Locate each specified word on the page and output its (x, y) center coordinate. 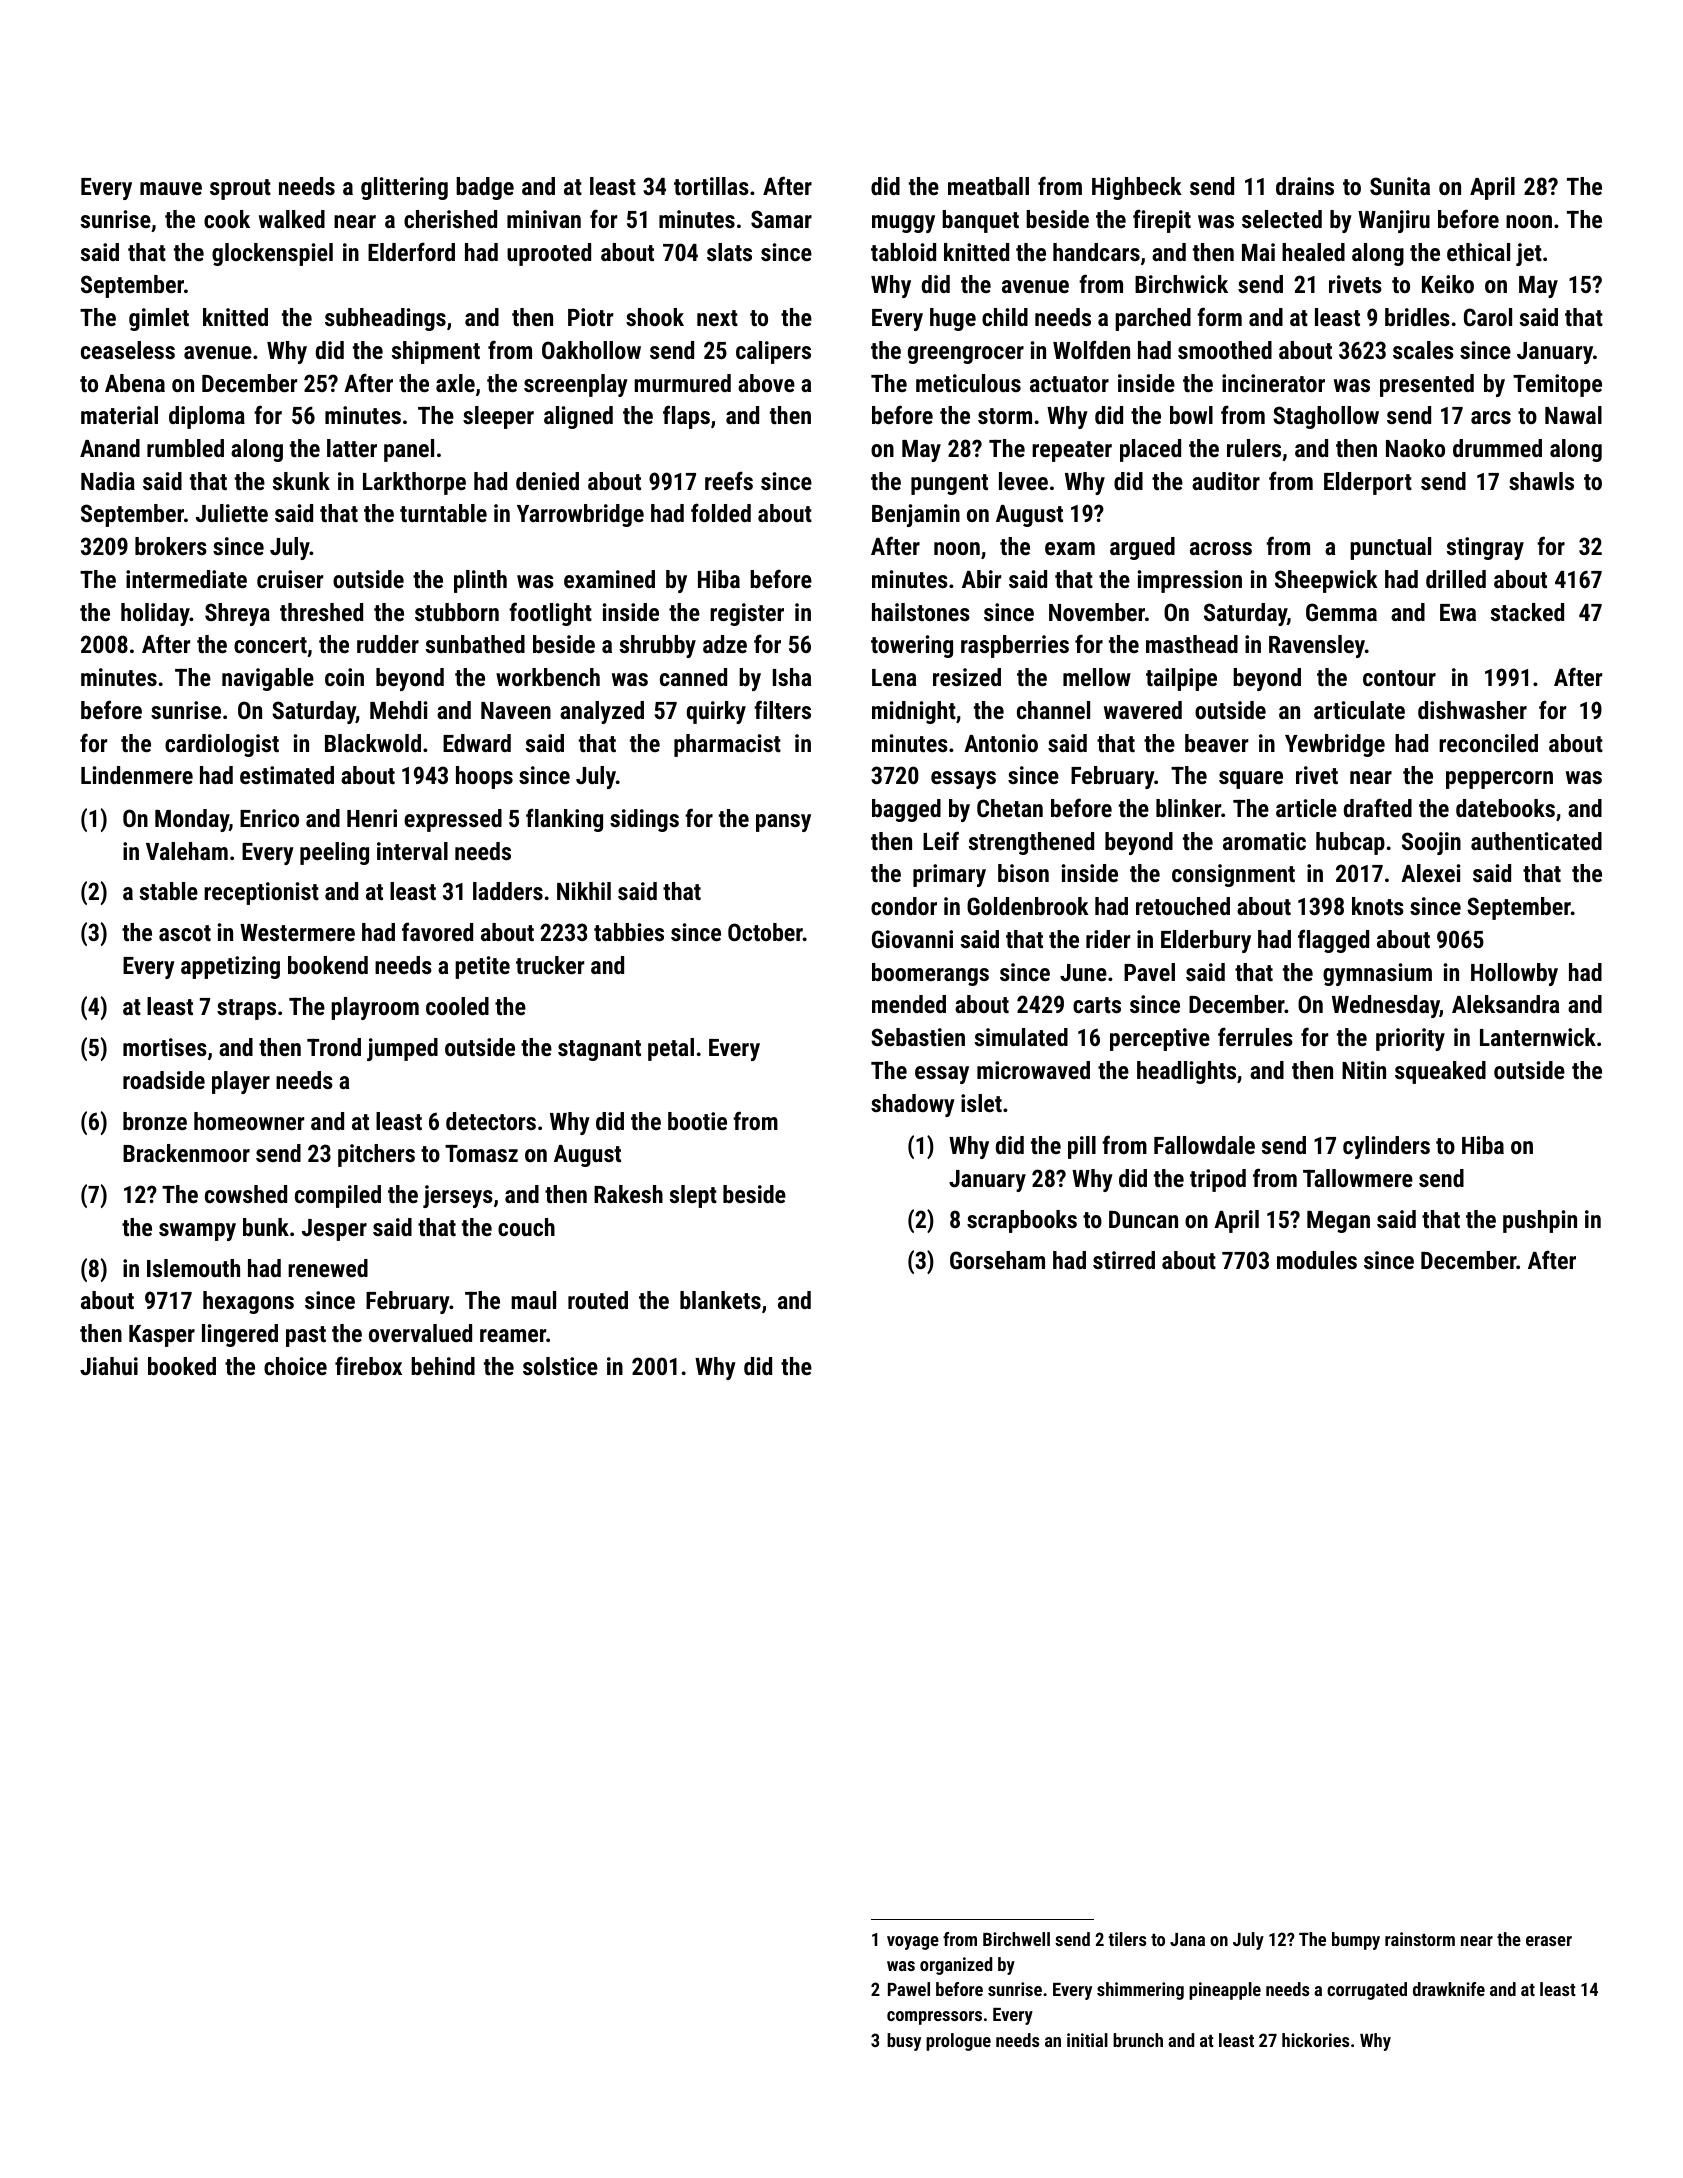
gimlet (159, 319)
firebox (368, 1365)
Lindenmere (137, 775)
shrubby (658, 646)
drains (1305, 186)
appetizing (230, 967)
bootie (697, 1121)
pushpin (1540, 1221)
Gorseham (997, 1260)
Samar (781, 219)
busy (904, 2042)
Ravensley (1317, 646)
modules (1317, 1260)
